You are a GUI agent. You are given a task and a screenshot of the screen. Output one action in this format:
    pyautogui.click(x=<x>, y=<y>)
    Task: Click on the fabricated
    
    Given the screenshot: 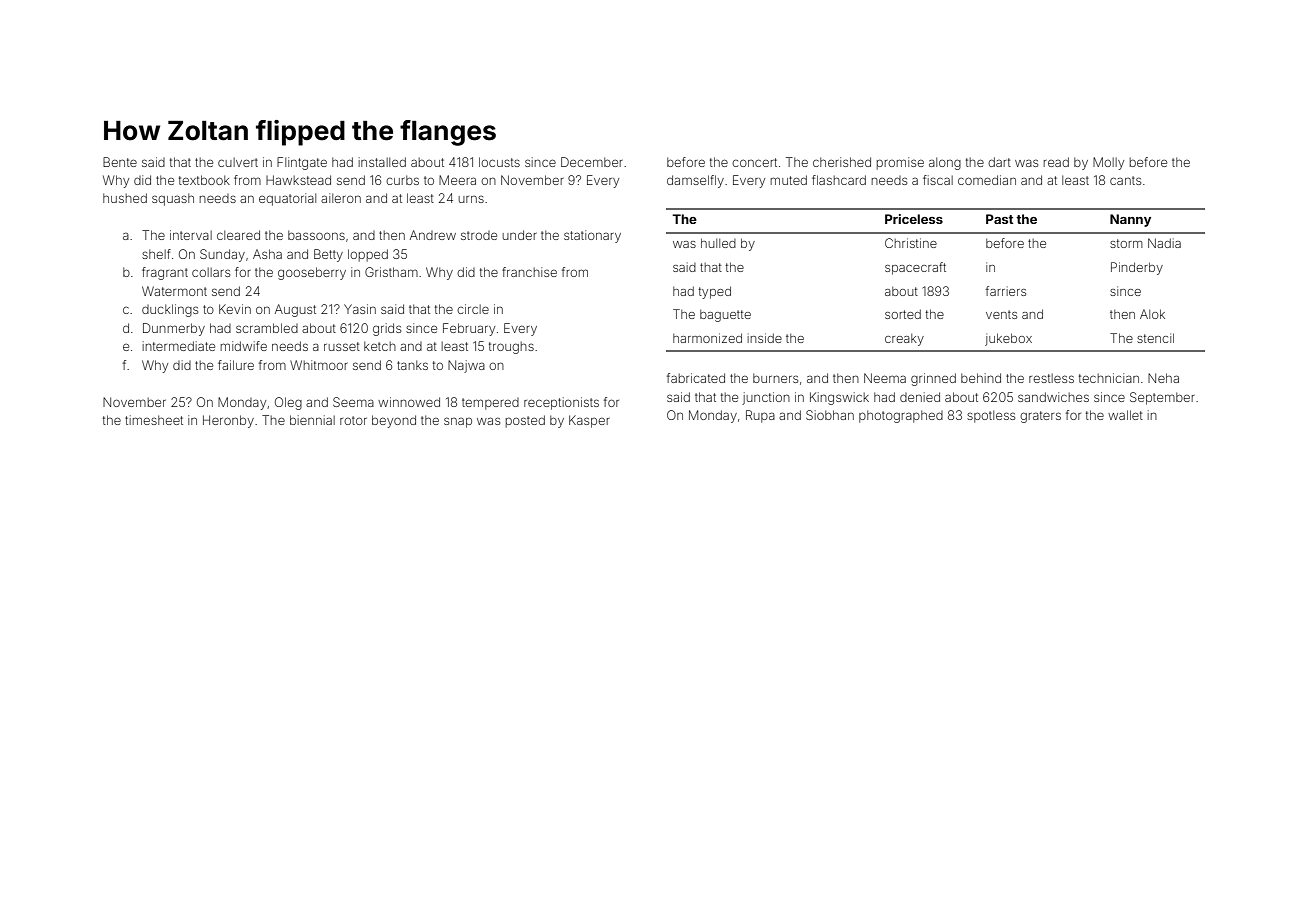 What is the action you would take?
    pyautogui.click(x=696, y=378)
